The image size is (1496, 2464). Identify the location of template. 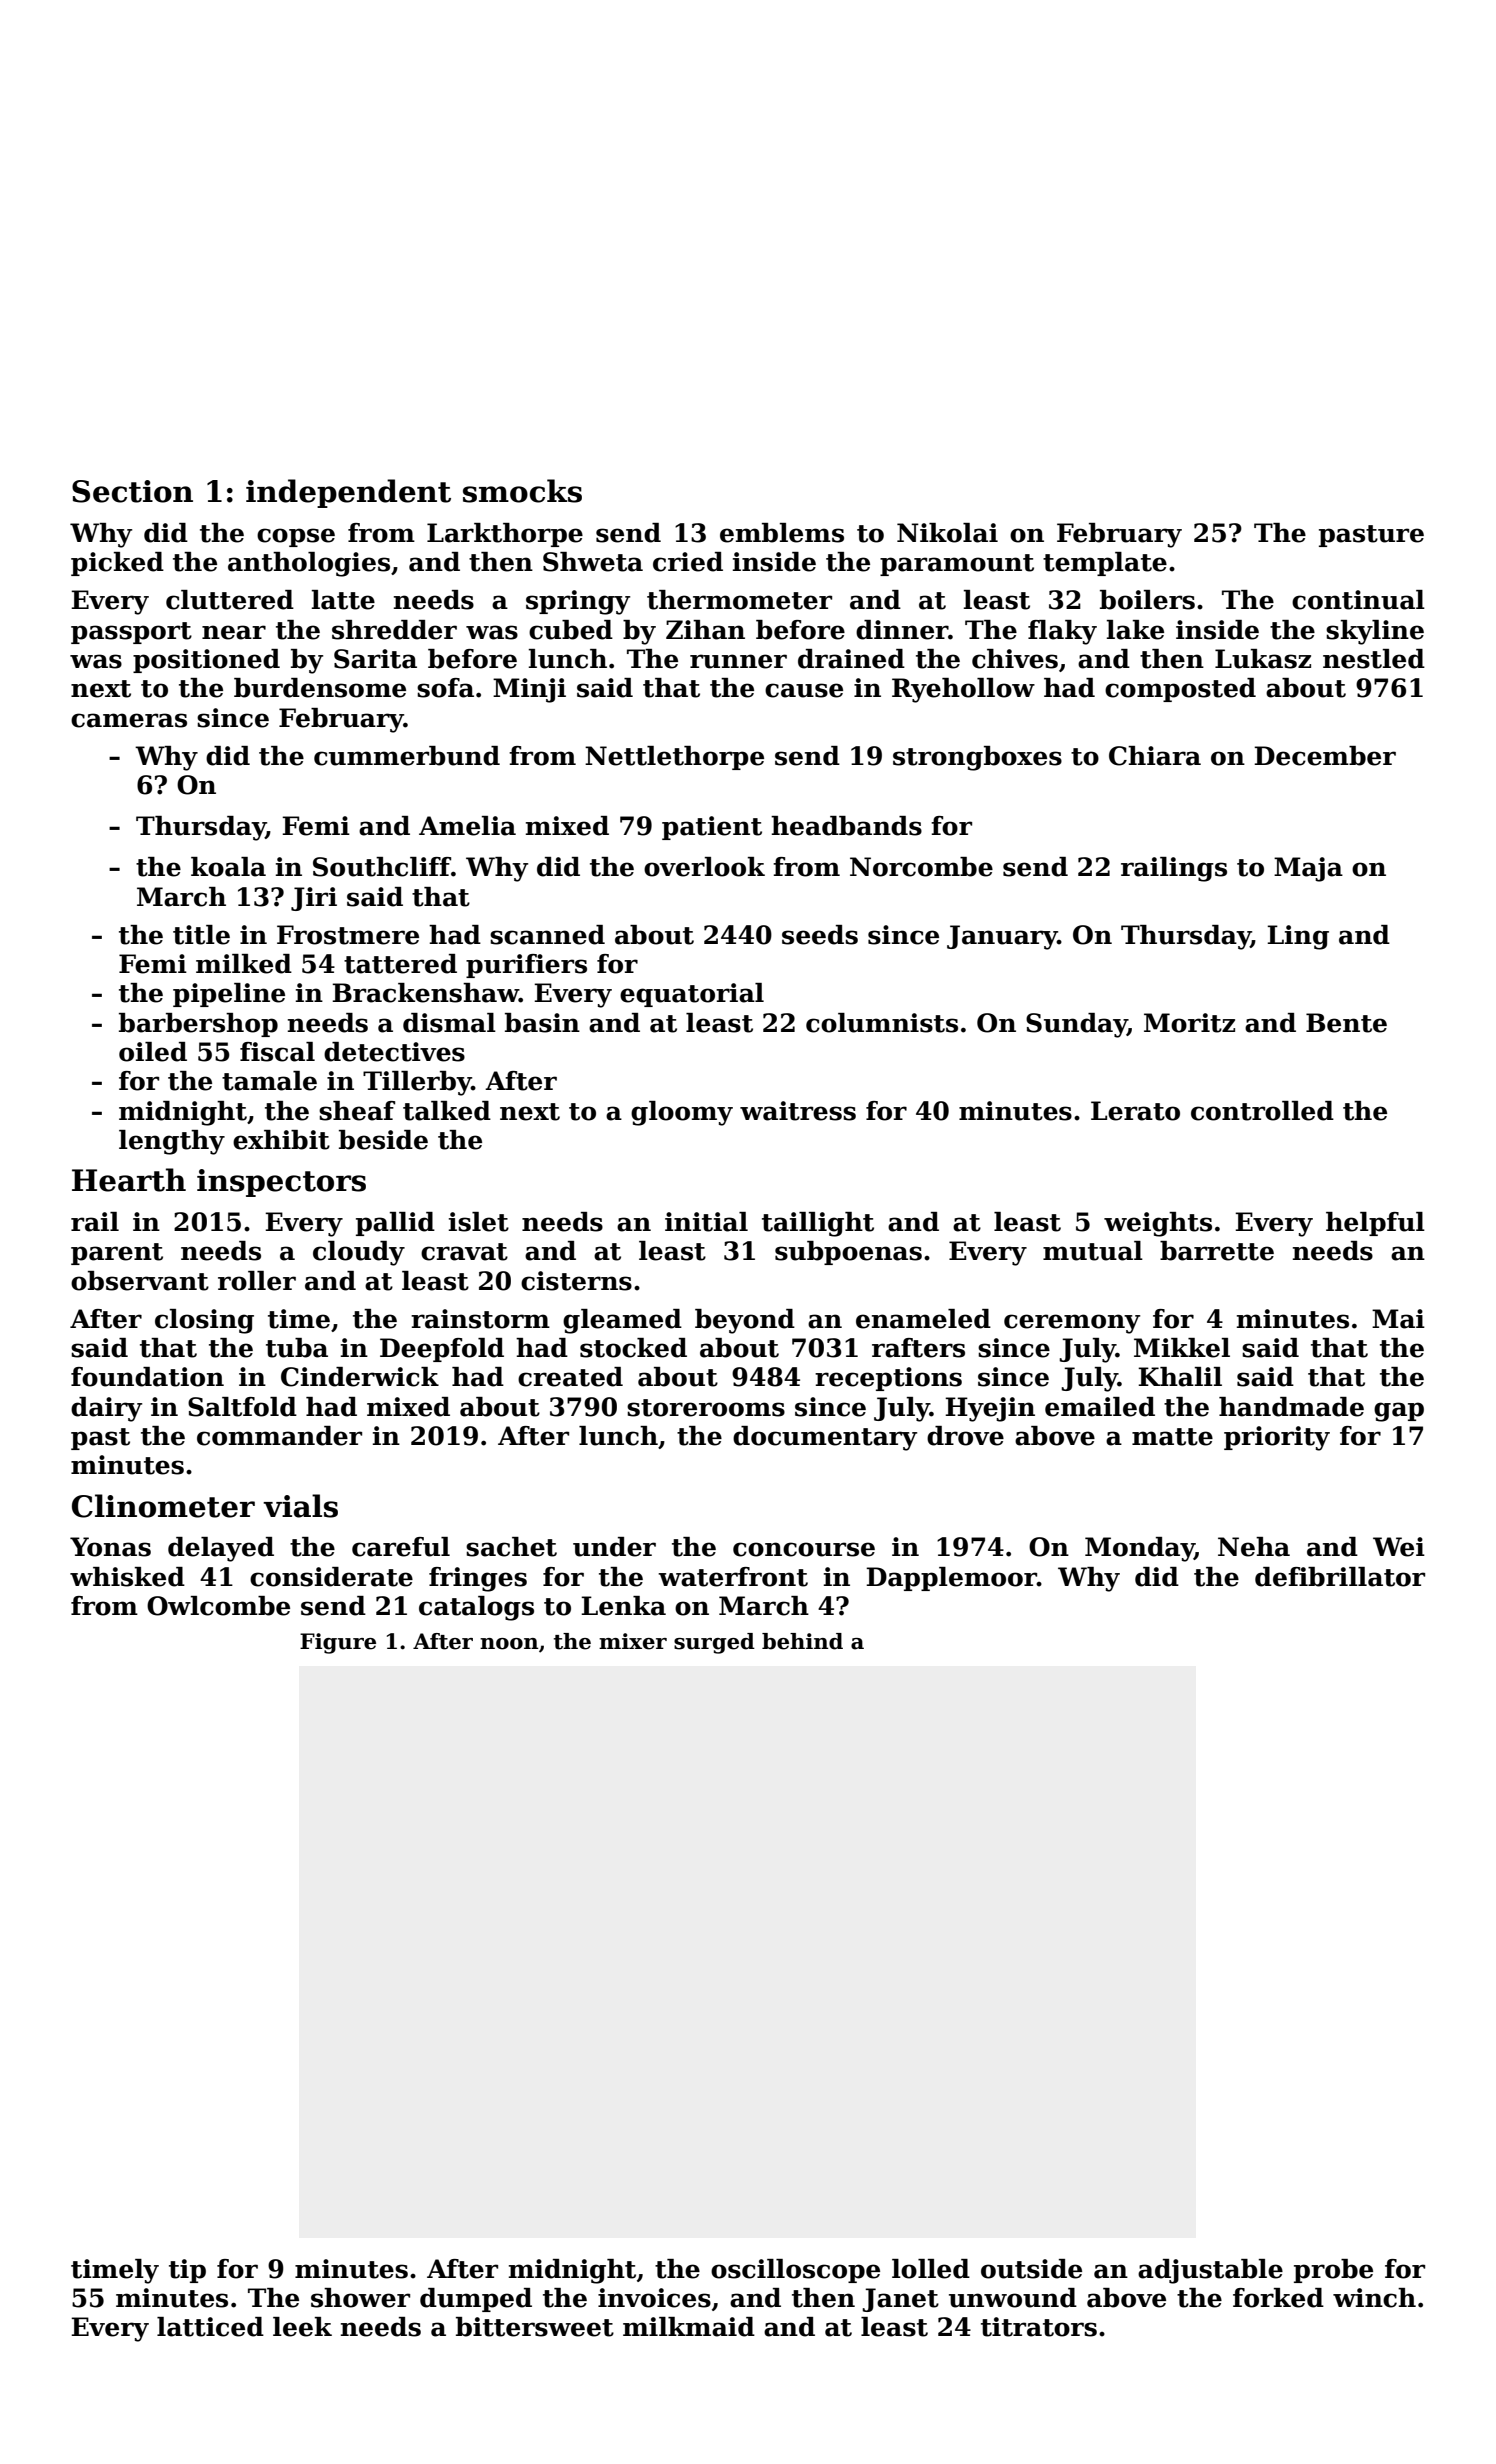
(1105, 564).
